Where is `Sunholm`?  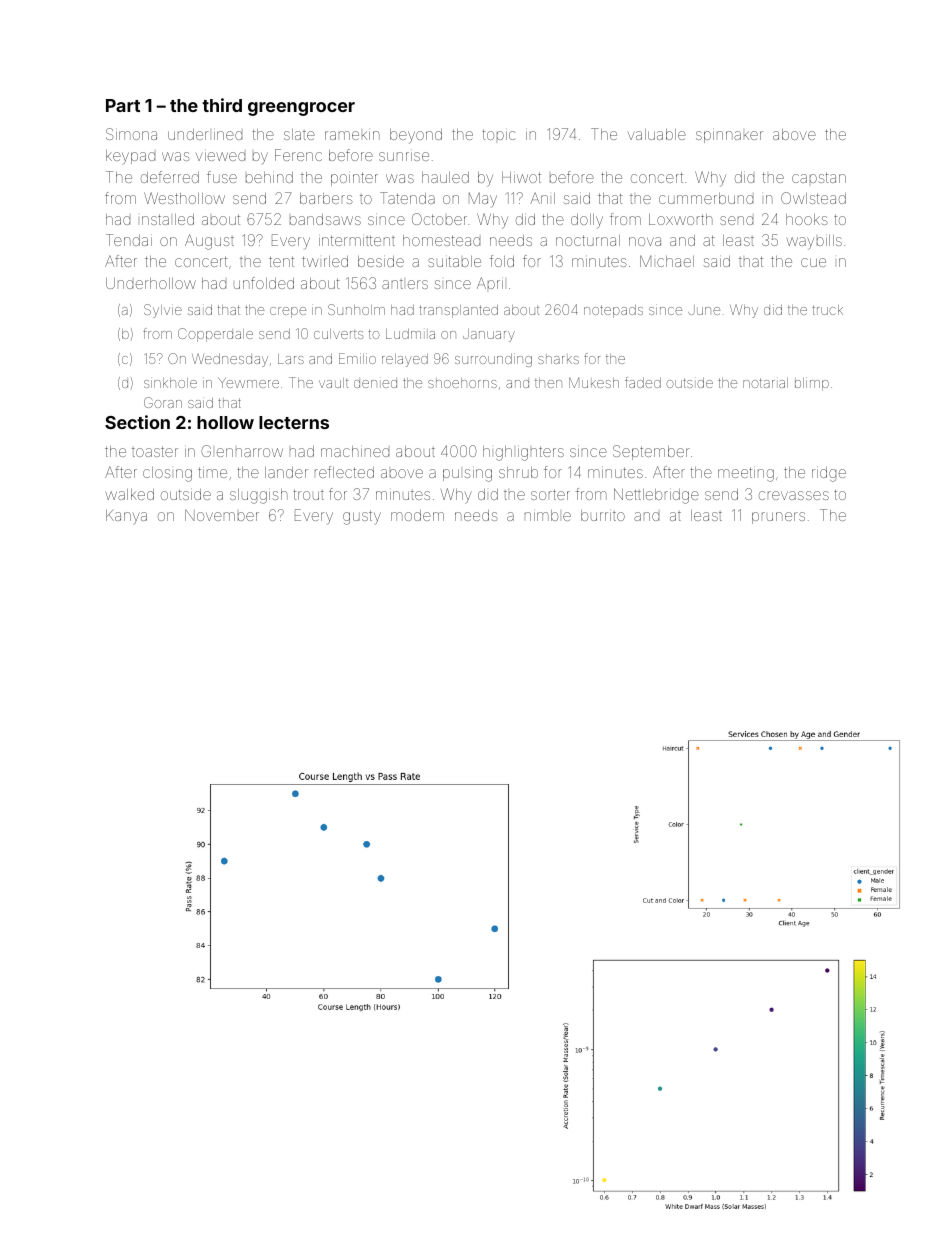
Sunholm is located at coordinates (356, 309).
